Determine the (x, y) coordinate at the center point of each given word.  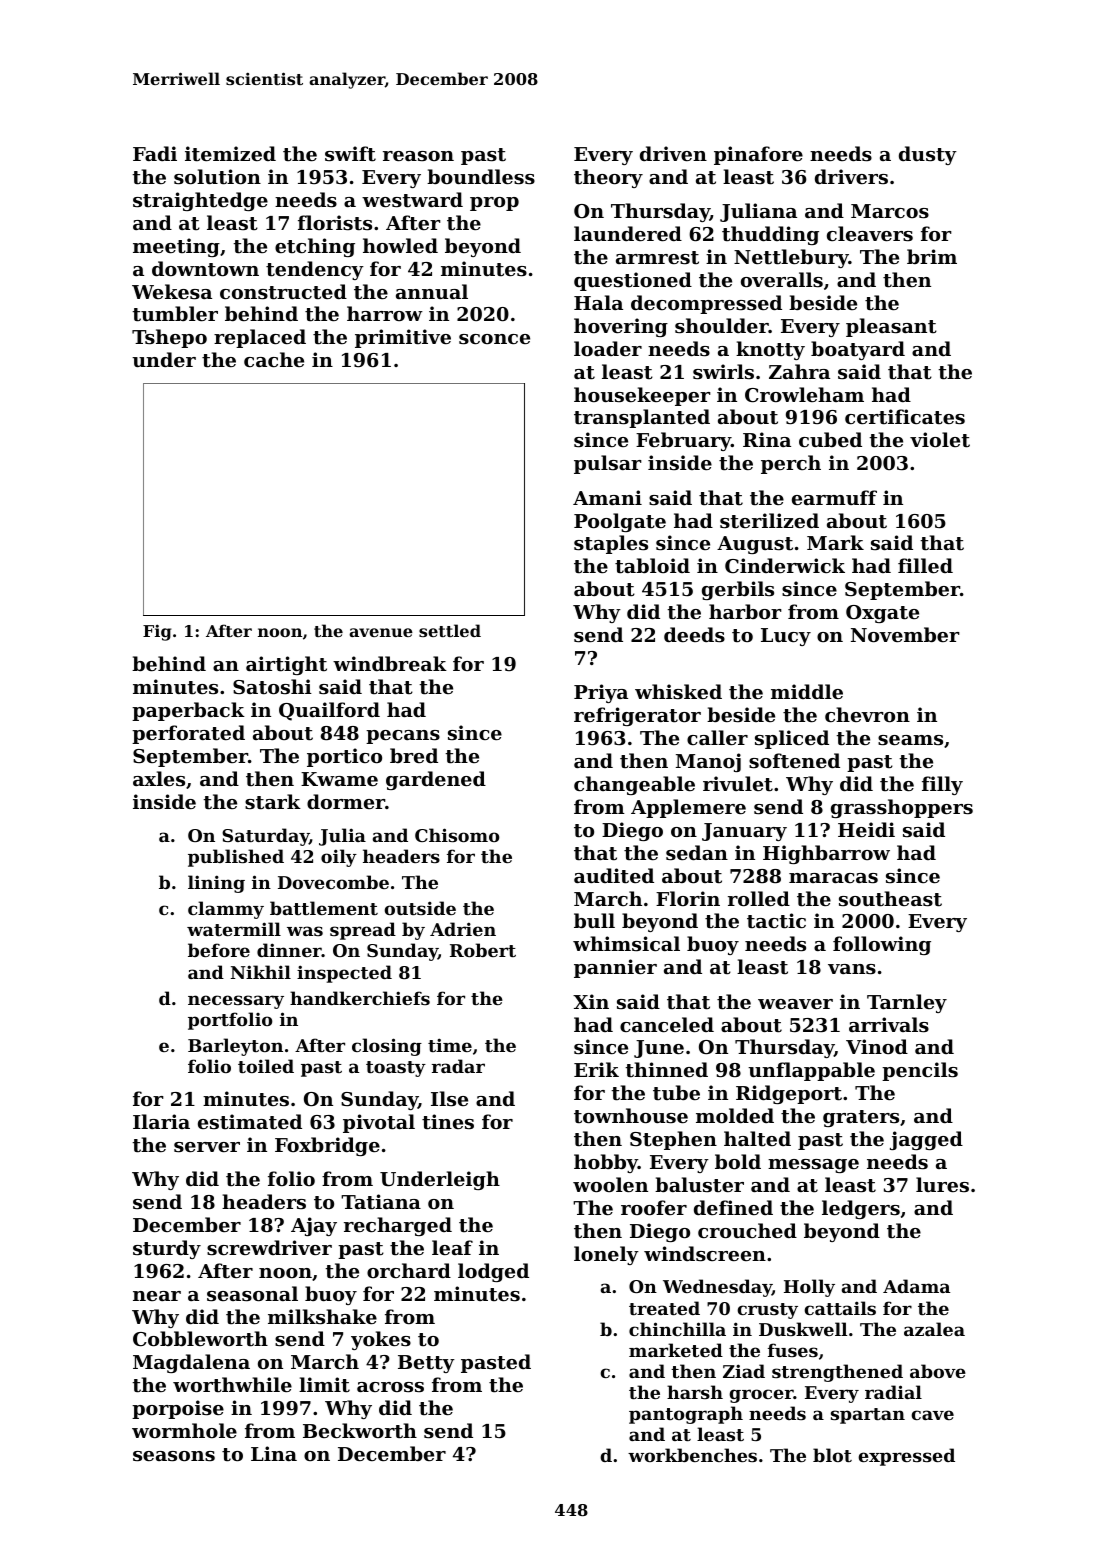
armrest (657, 257)
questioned (633, 281)
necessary (236, 1002)
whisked (678, 691)
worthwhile (232, 1384)
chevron (867, 714)
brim (932, 256)
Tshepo (169, 338)
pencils (920, 1071)
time (450, 1045)
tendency (315, 270)
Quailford (329, 711)
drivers (851, 176)
